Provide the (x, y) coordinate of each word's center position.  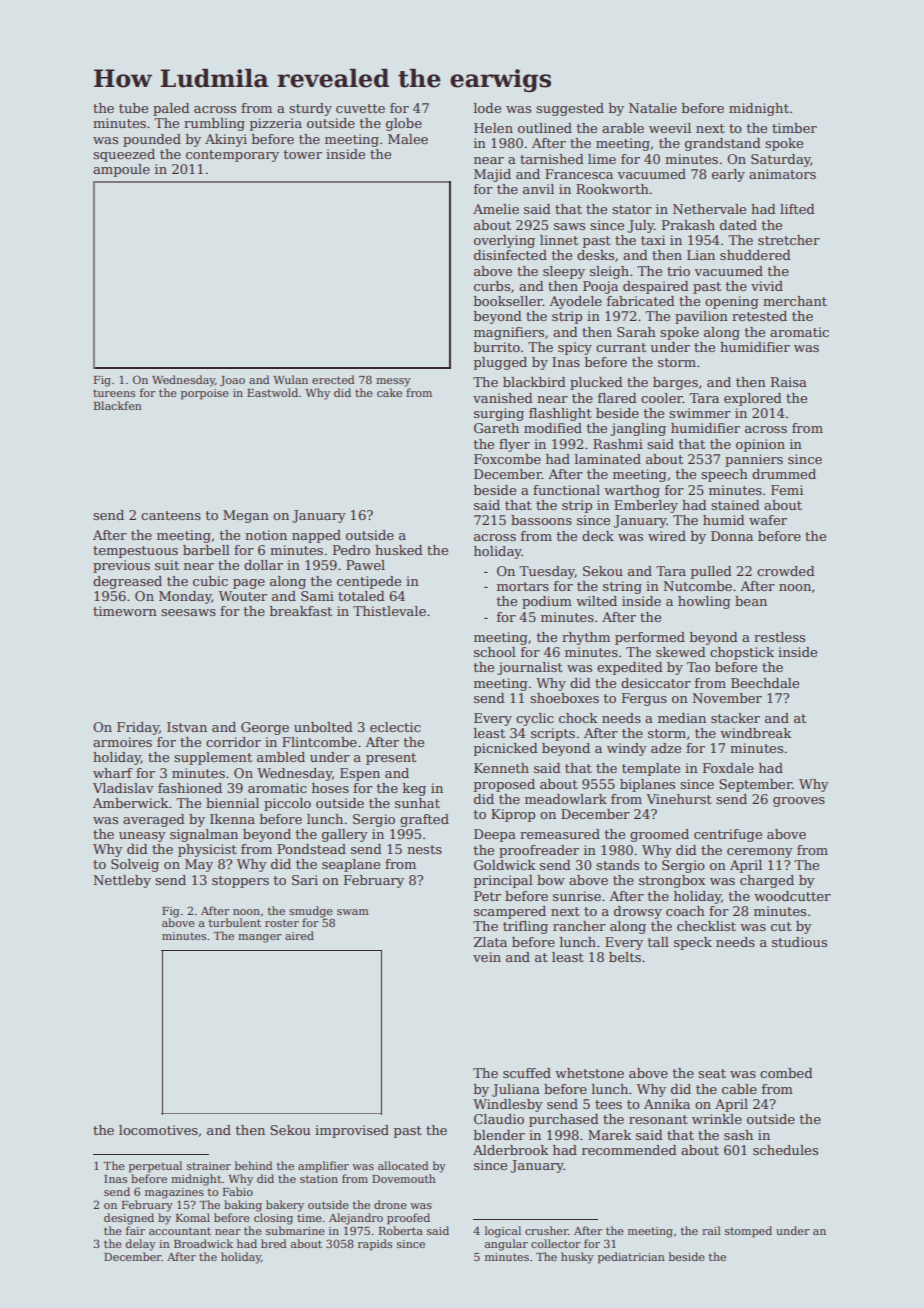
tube (133, 108)
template (651, 769)
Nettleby (122, 881)
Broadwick (203, 1243)
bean (751, 601)
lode (487, 108)
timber (794, 128)
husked (399, 550)
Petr (487, 896)
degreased (127, 582)
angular (506, 1245)
